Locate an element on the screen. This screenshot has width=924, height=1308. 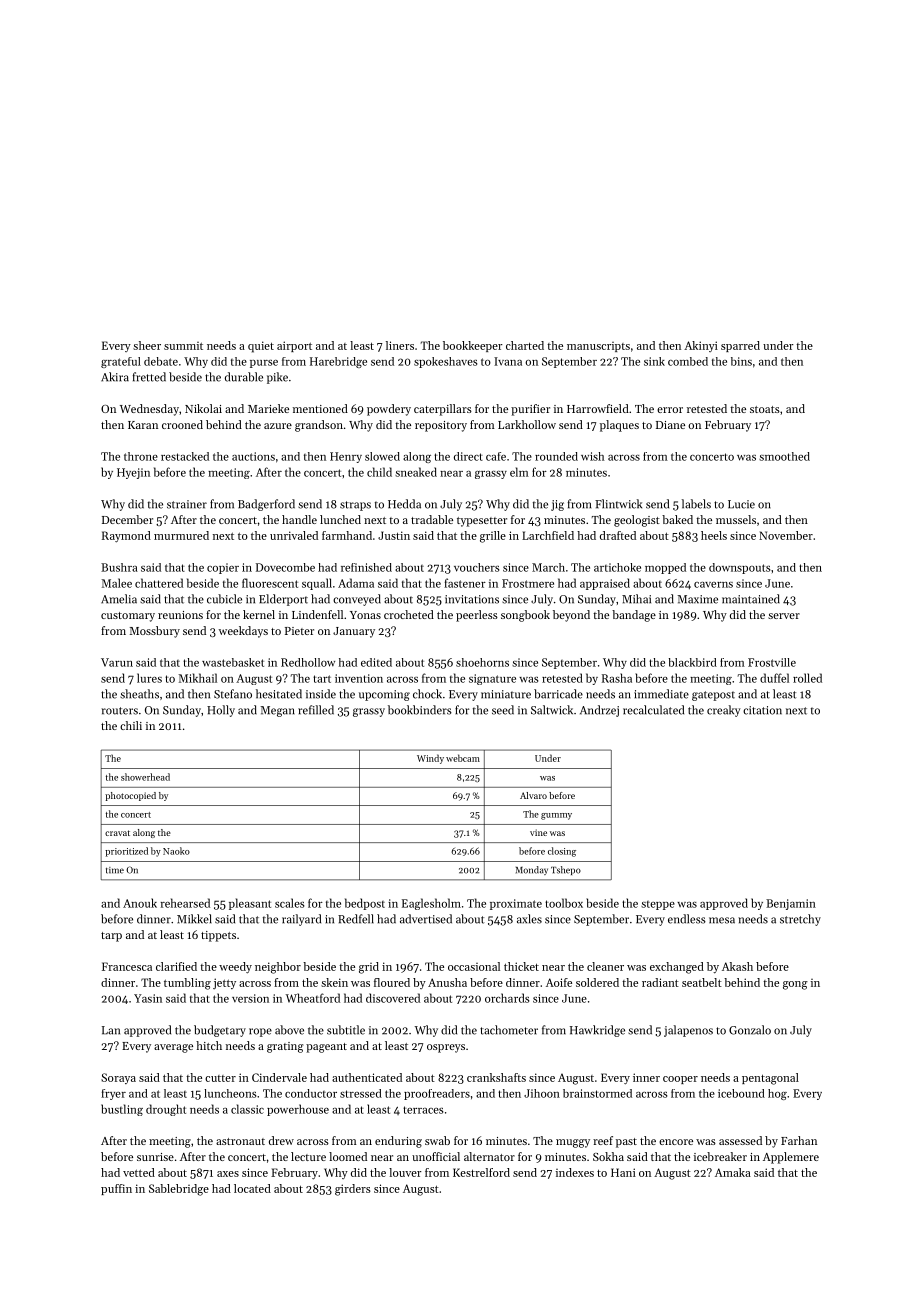
proofreaders is located at coordinates (437, 1094).
